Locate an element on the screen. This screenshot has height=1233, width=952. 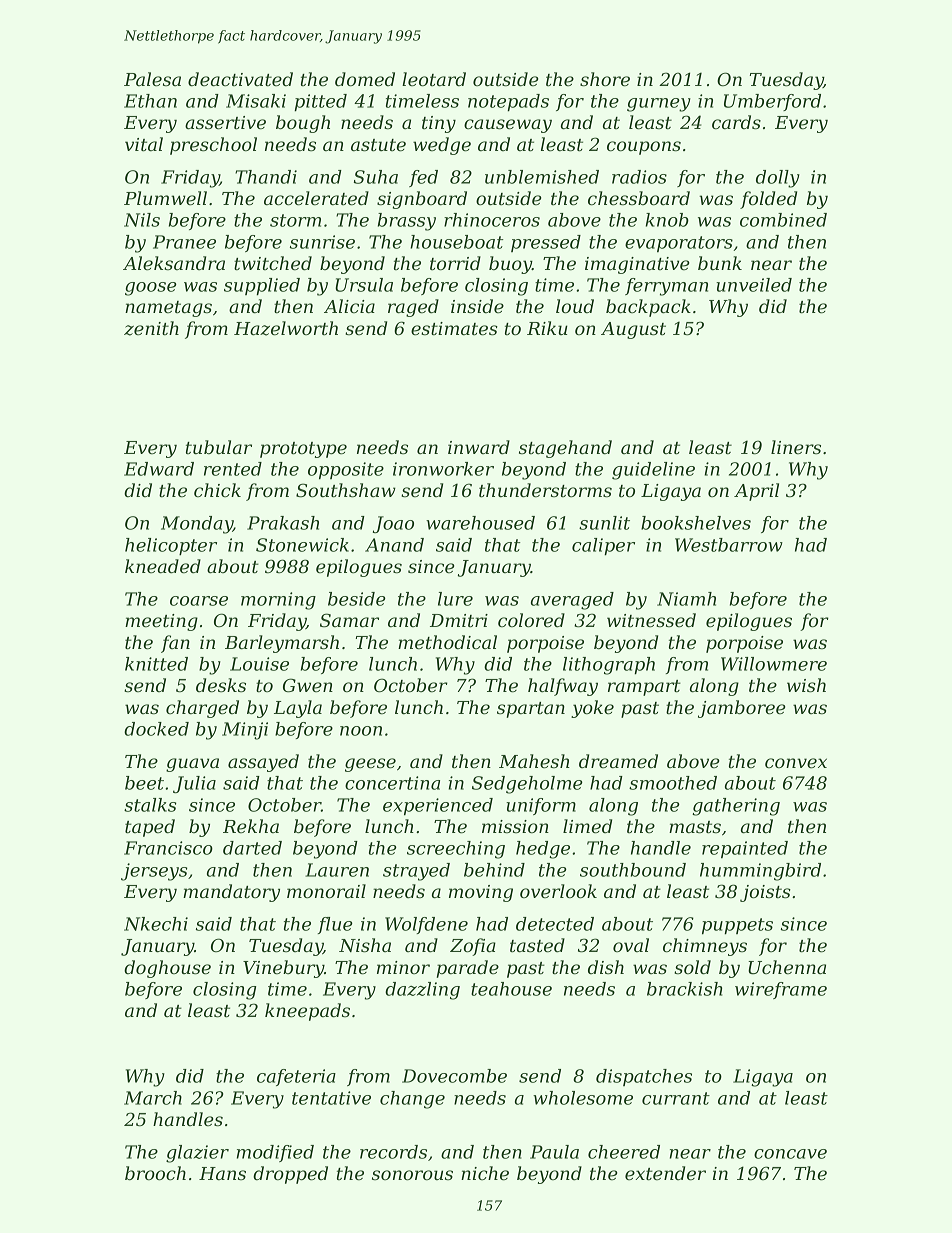
monorail is located at coordinates (326, 891).
